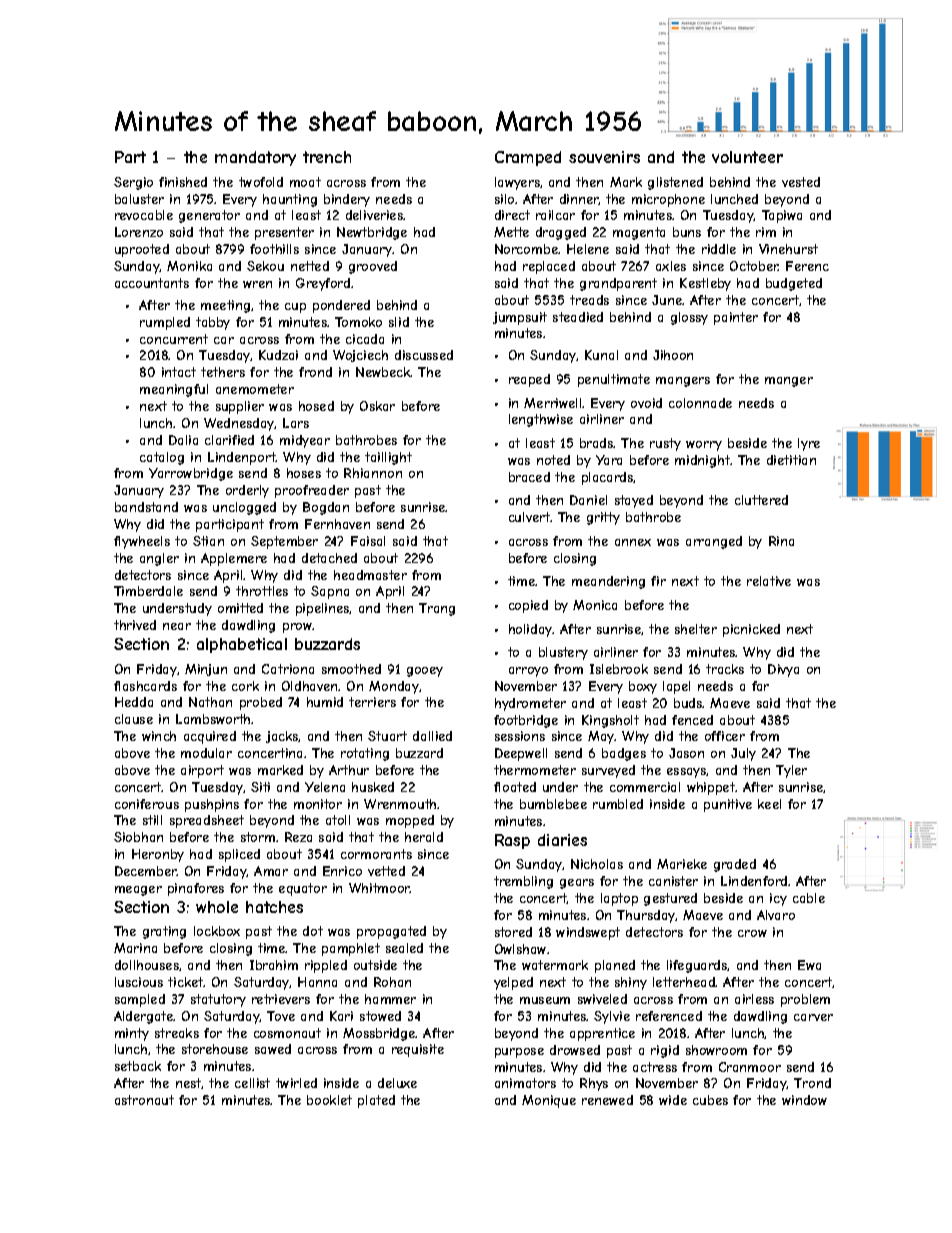 This image has height=1233, width=952. What do you see at coordinates (186, 982) in the image?
I see `ticket` at bounding box center [186, 982].
